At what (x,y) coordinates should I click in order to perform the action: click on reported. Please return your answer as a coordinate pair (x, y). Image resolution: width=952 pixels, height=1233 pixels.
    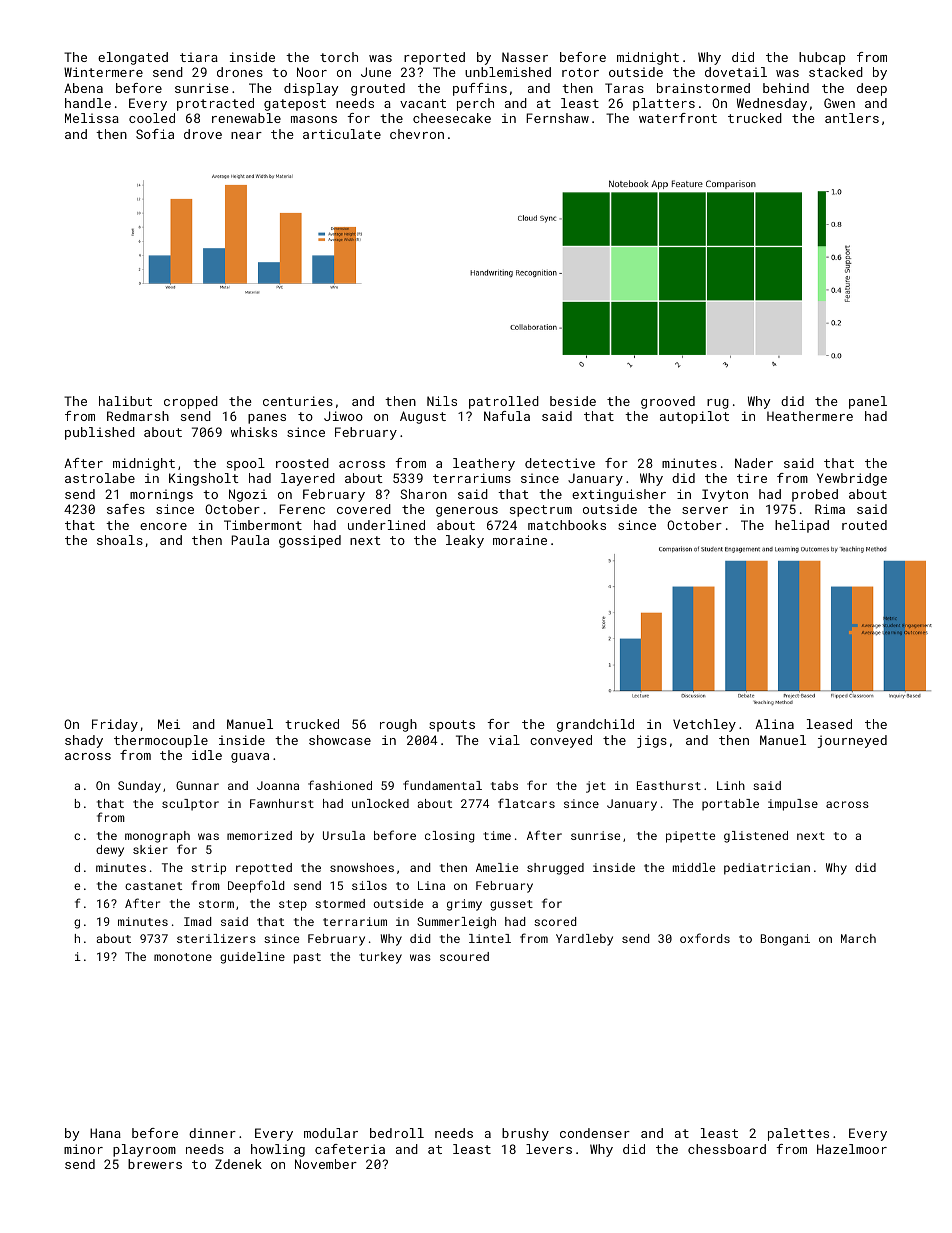
    Looking at the image, I should click on (434, 58).
